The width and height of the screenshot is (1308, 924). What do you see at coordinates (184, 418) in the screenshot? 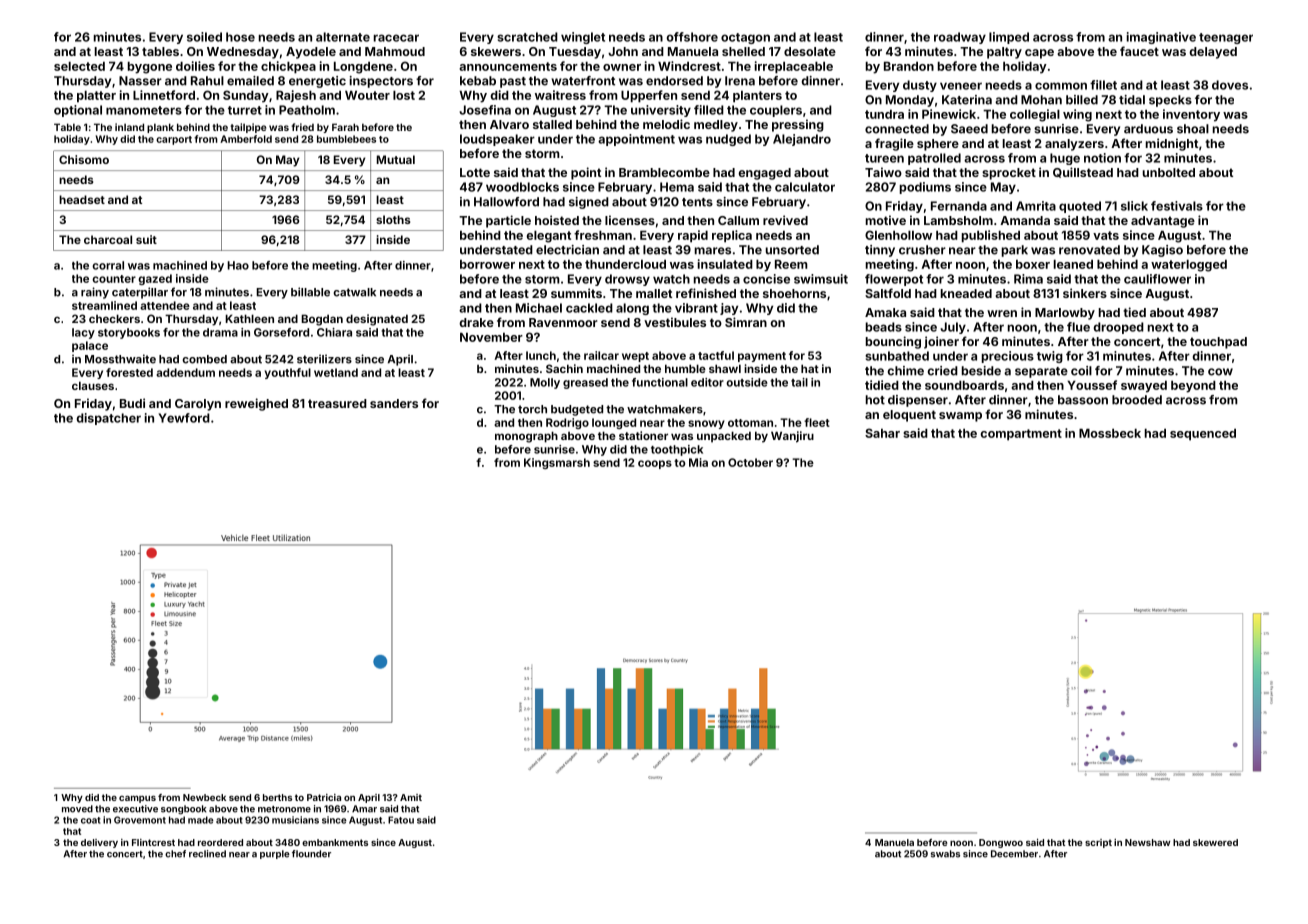
I see `Yewford` at bounding box center [184, 418].
